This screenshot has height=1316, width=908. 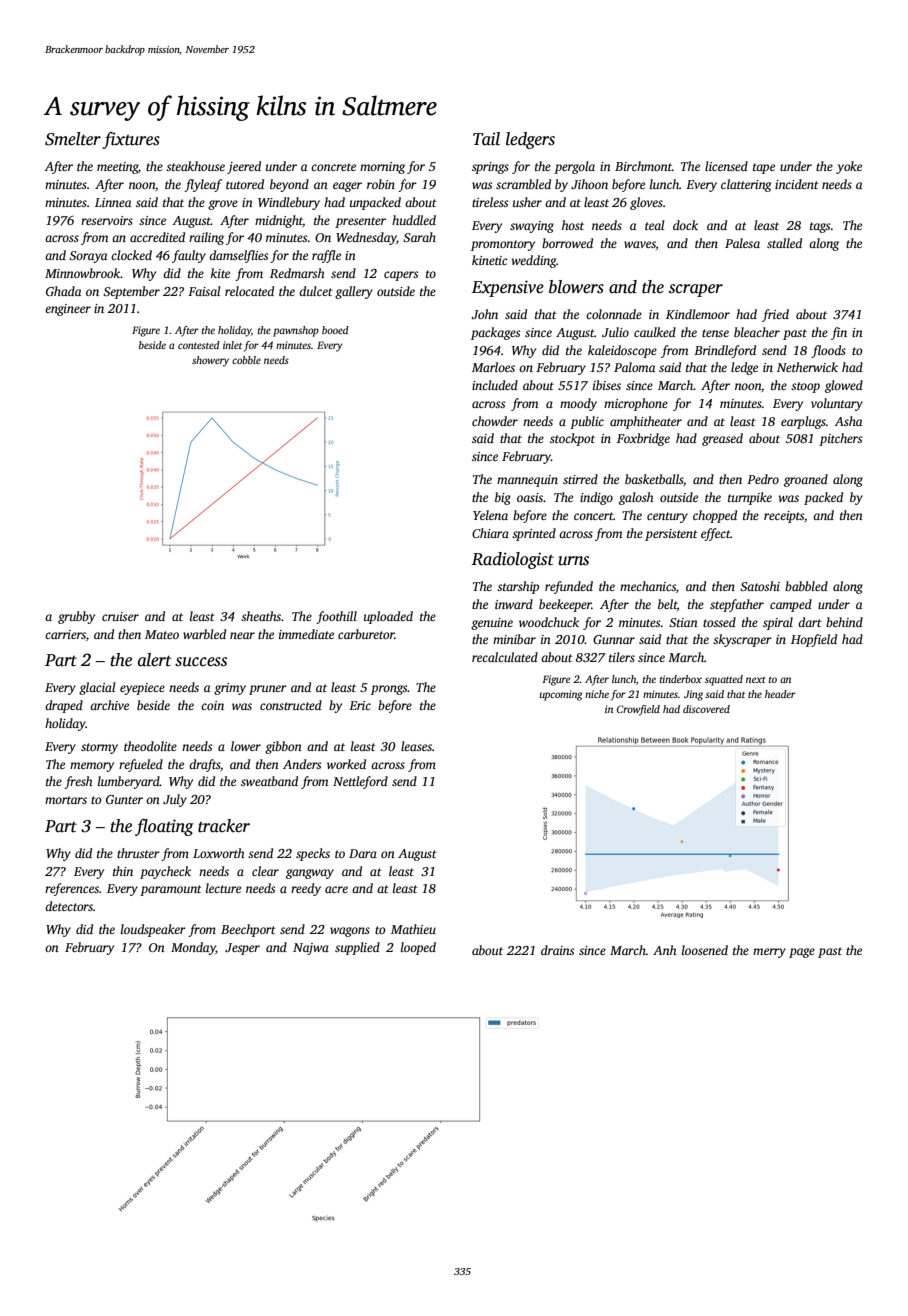 What do you see at coordinates (416, 746) in the screenshot?
I see `leases` at bounding box center [416, 746].
